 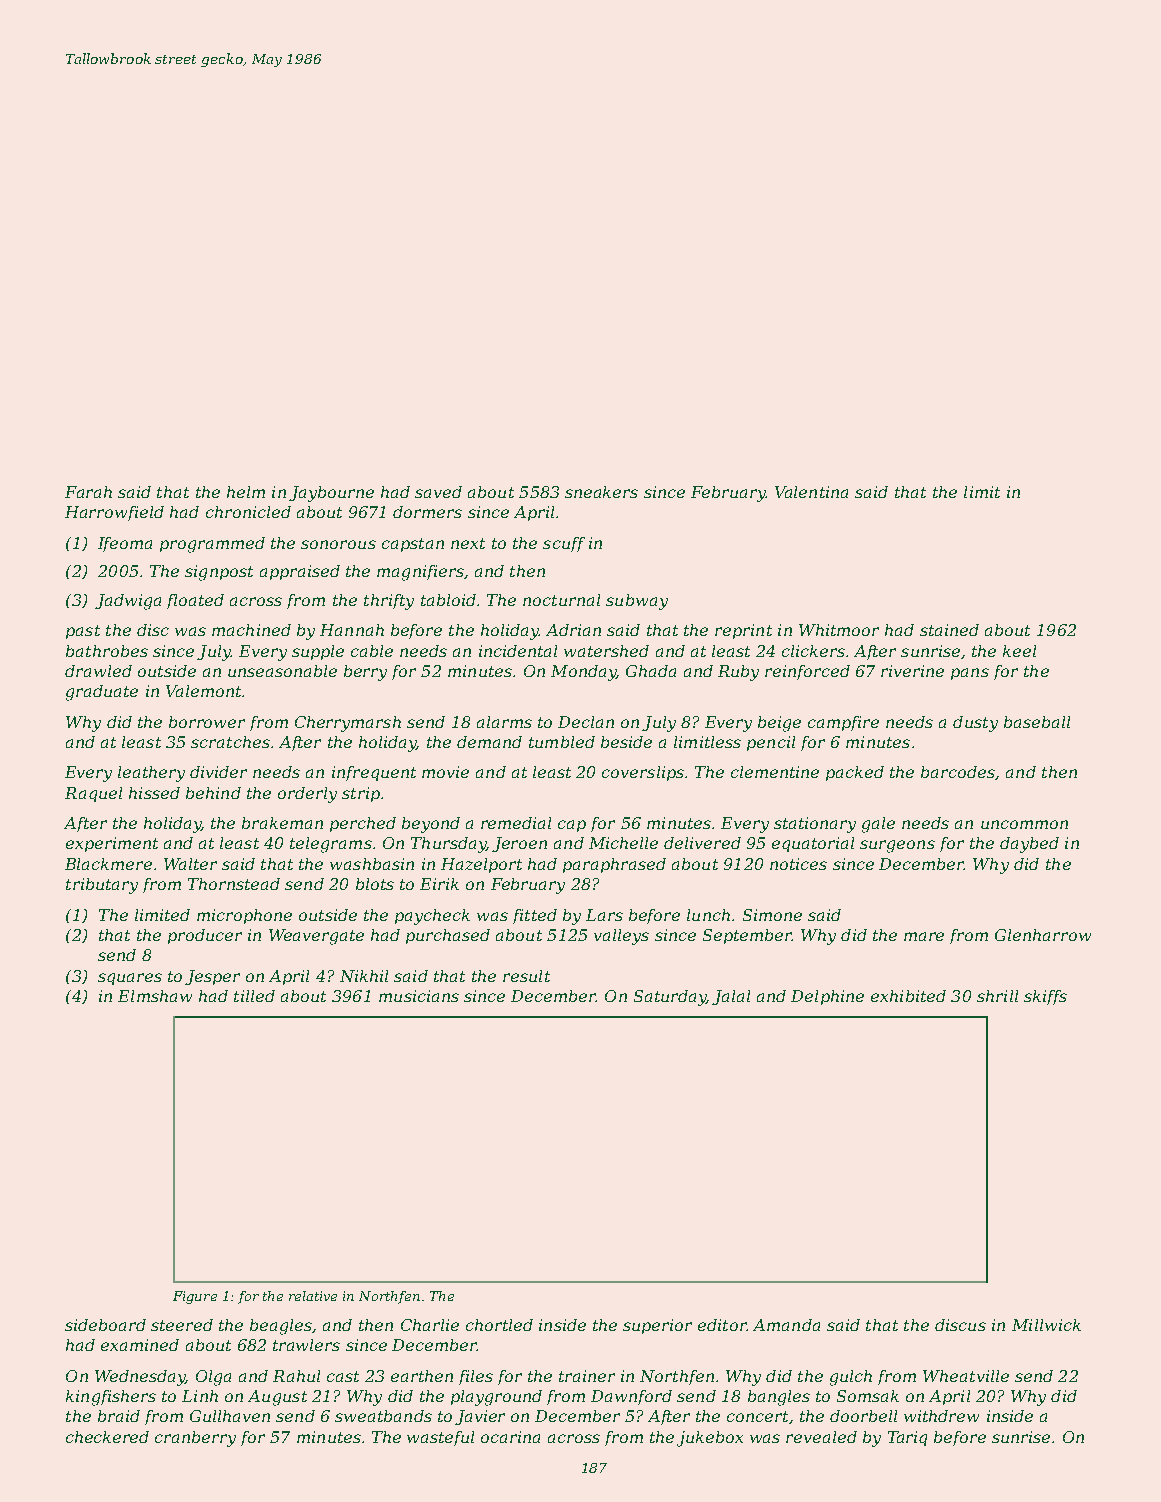 I want to click on Ifeoma, so click(x=125, y=544).
